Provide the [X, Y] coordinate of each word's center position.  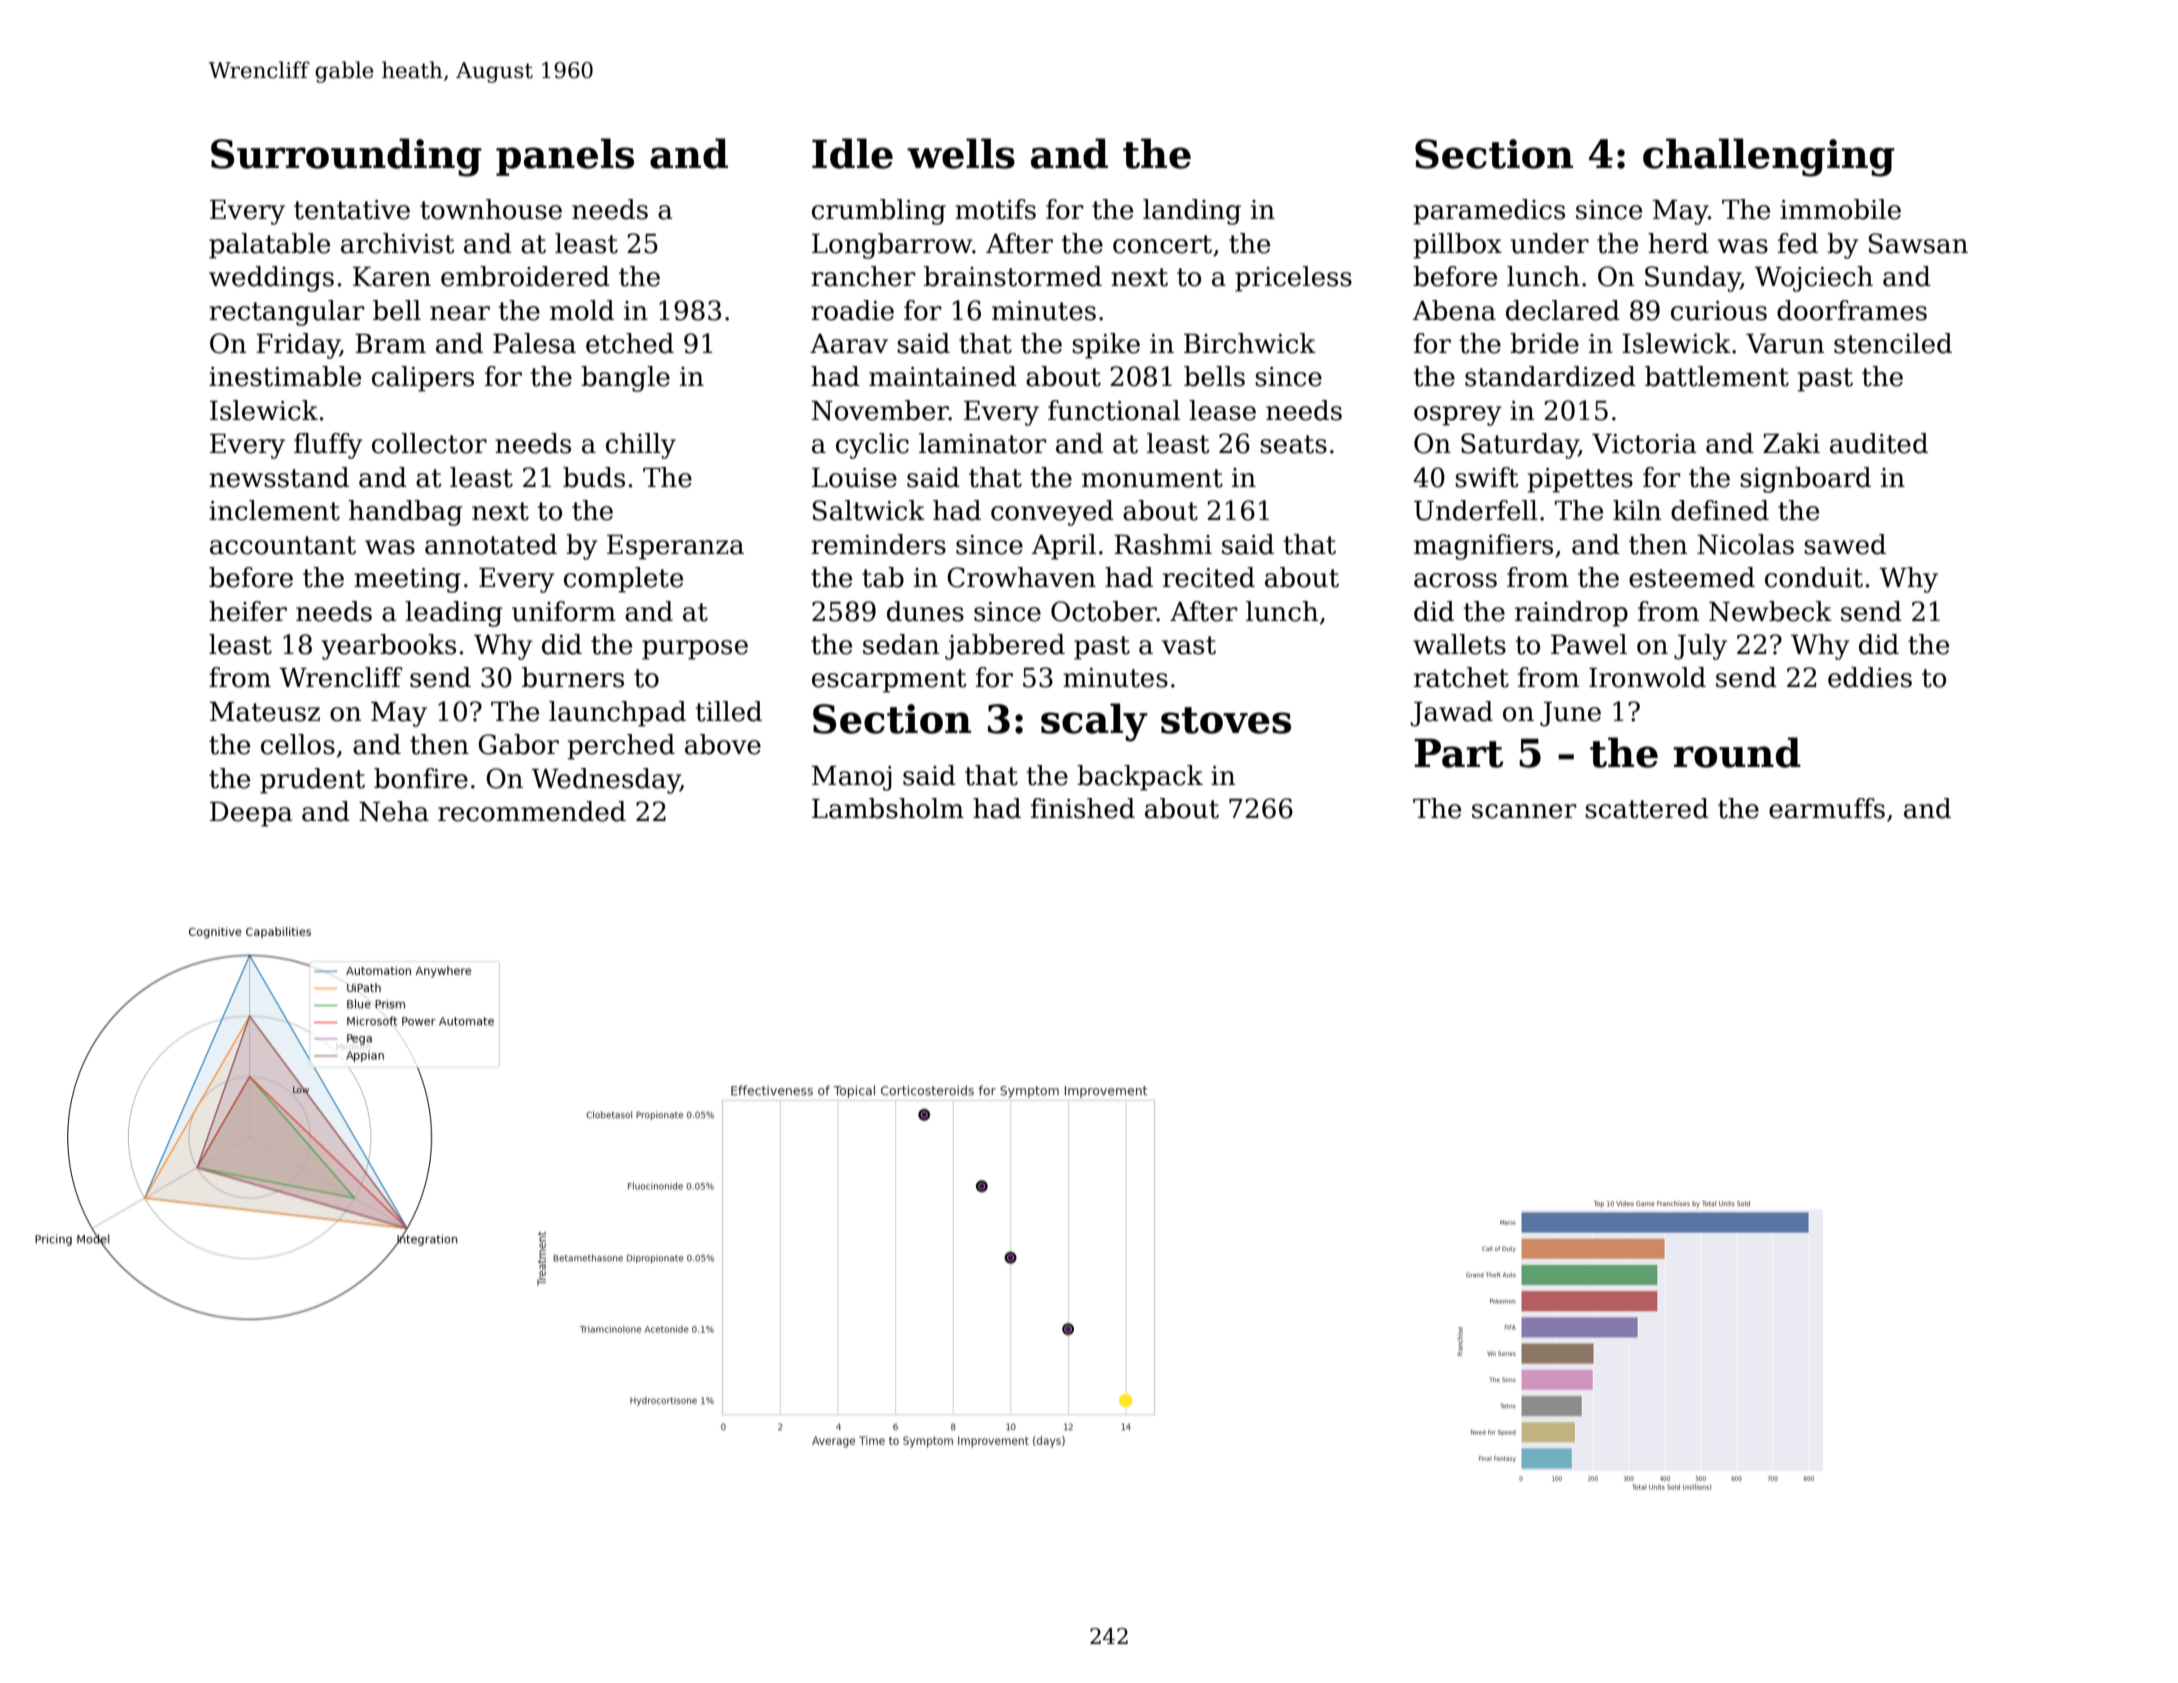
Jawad [1451, 714]
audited [1879, 443]
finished [1083, 808]
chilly [641, 446]
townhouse [491, 209]
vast [1189, 645]
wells [961, 153]
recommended [532, 811]
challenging [1769, 157]
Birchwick [1250, 343]
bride [1544, 343]
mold [582, 310]
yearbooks [388, 647]
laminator [983, 443]
